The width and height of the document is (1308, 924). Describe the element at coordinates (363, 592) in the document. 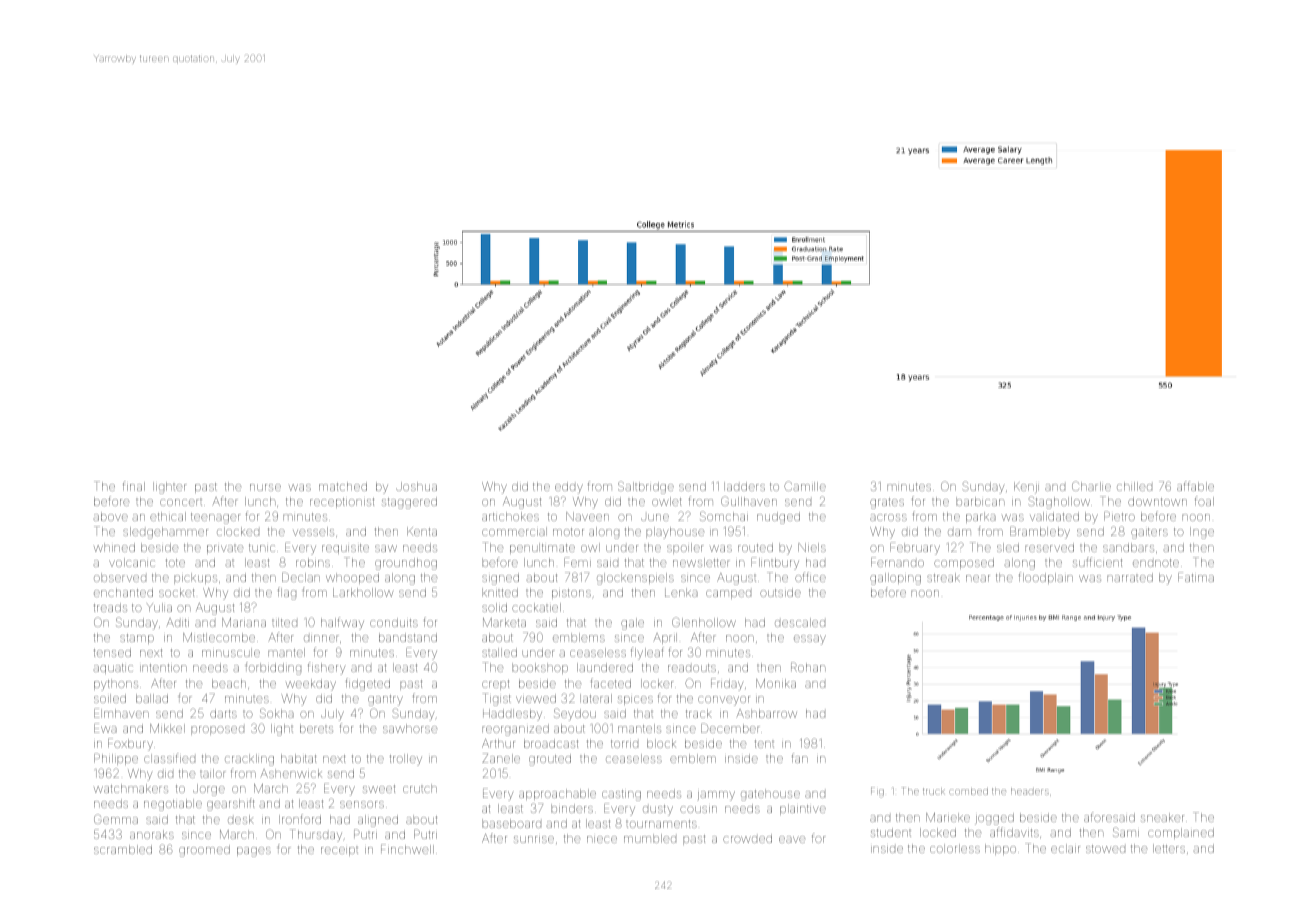

I see `Larkhollow` at that location.
